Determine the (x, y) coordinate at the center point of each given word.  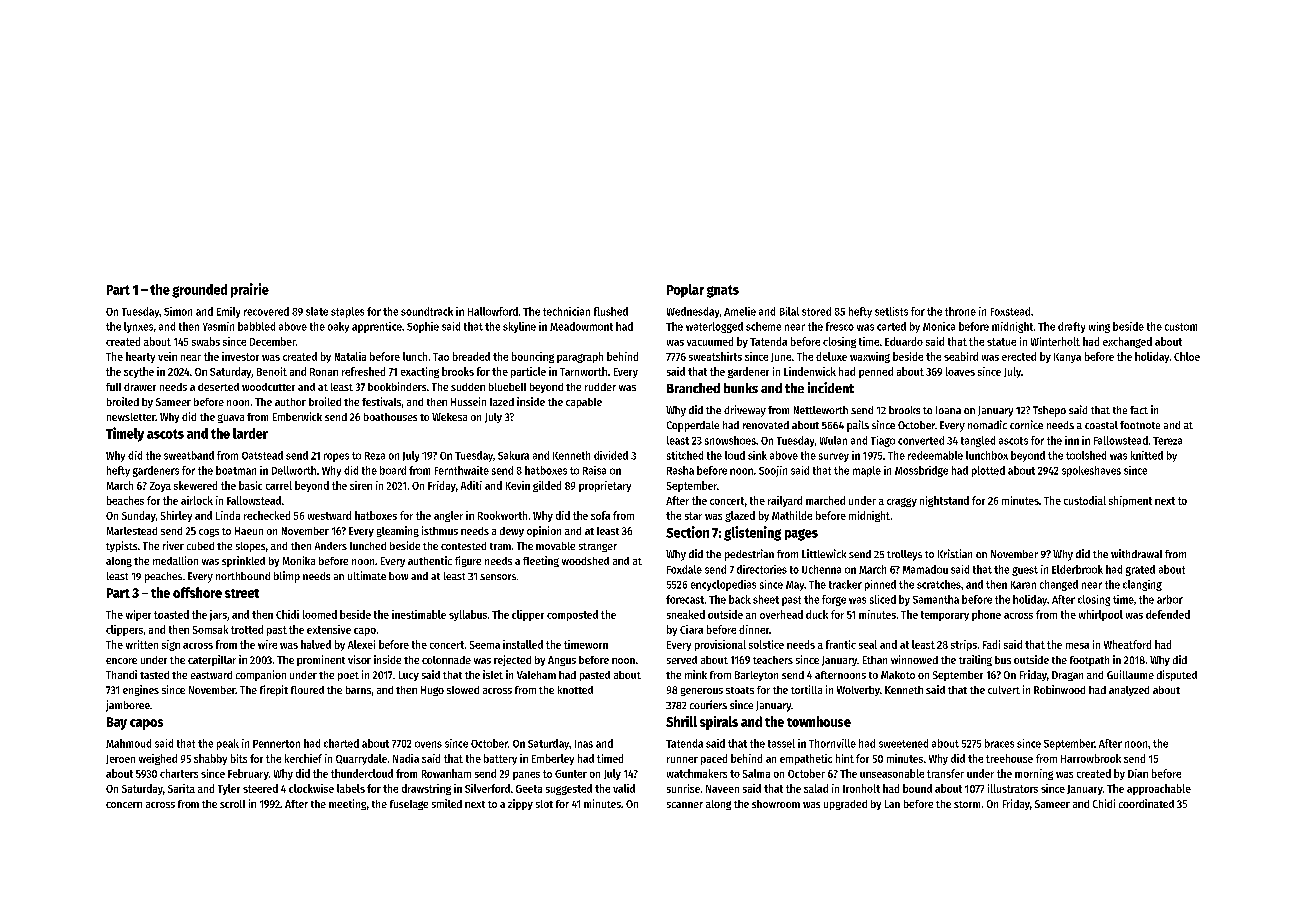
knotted (575, 690)
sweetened (903, 743)
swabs (206, 341)
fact (1139, 410)
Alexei (361, 644)
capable (584, 403)
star (693, 516)
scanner (685, 805)
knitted (1147, 455)
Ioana (948, 410)
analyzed (1129, 691)
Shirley (176, 516)
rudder (600, 387)
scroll (232, 804)
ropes (336, 457)
